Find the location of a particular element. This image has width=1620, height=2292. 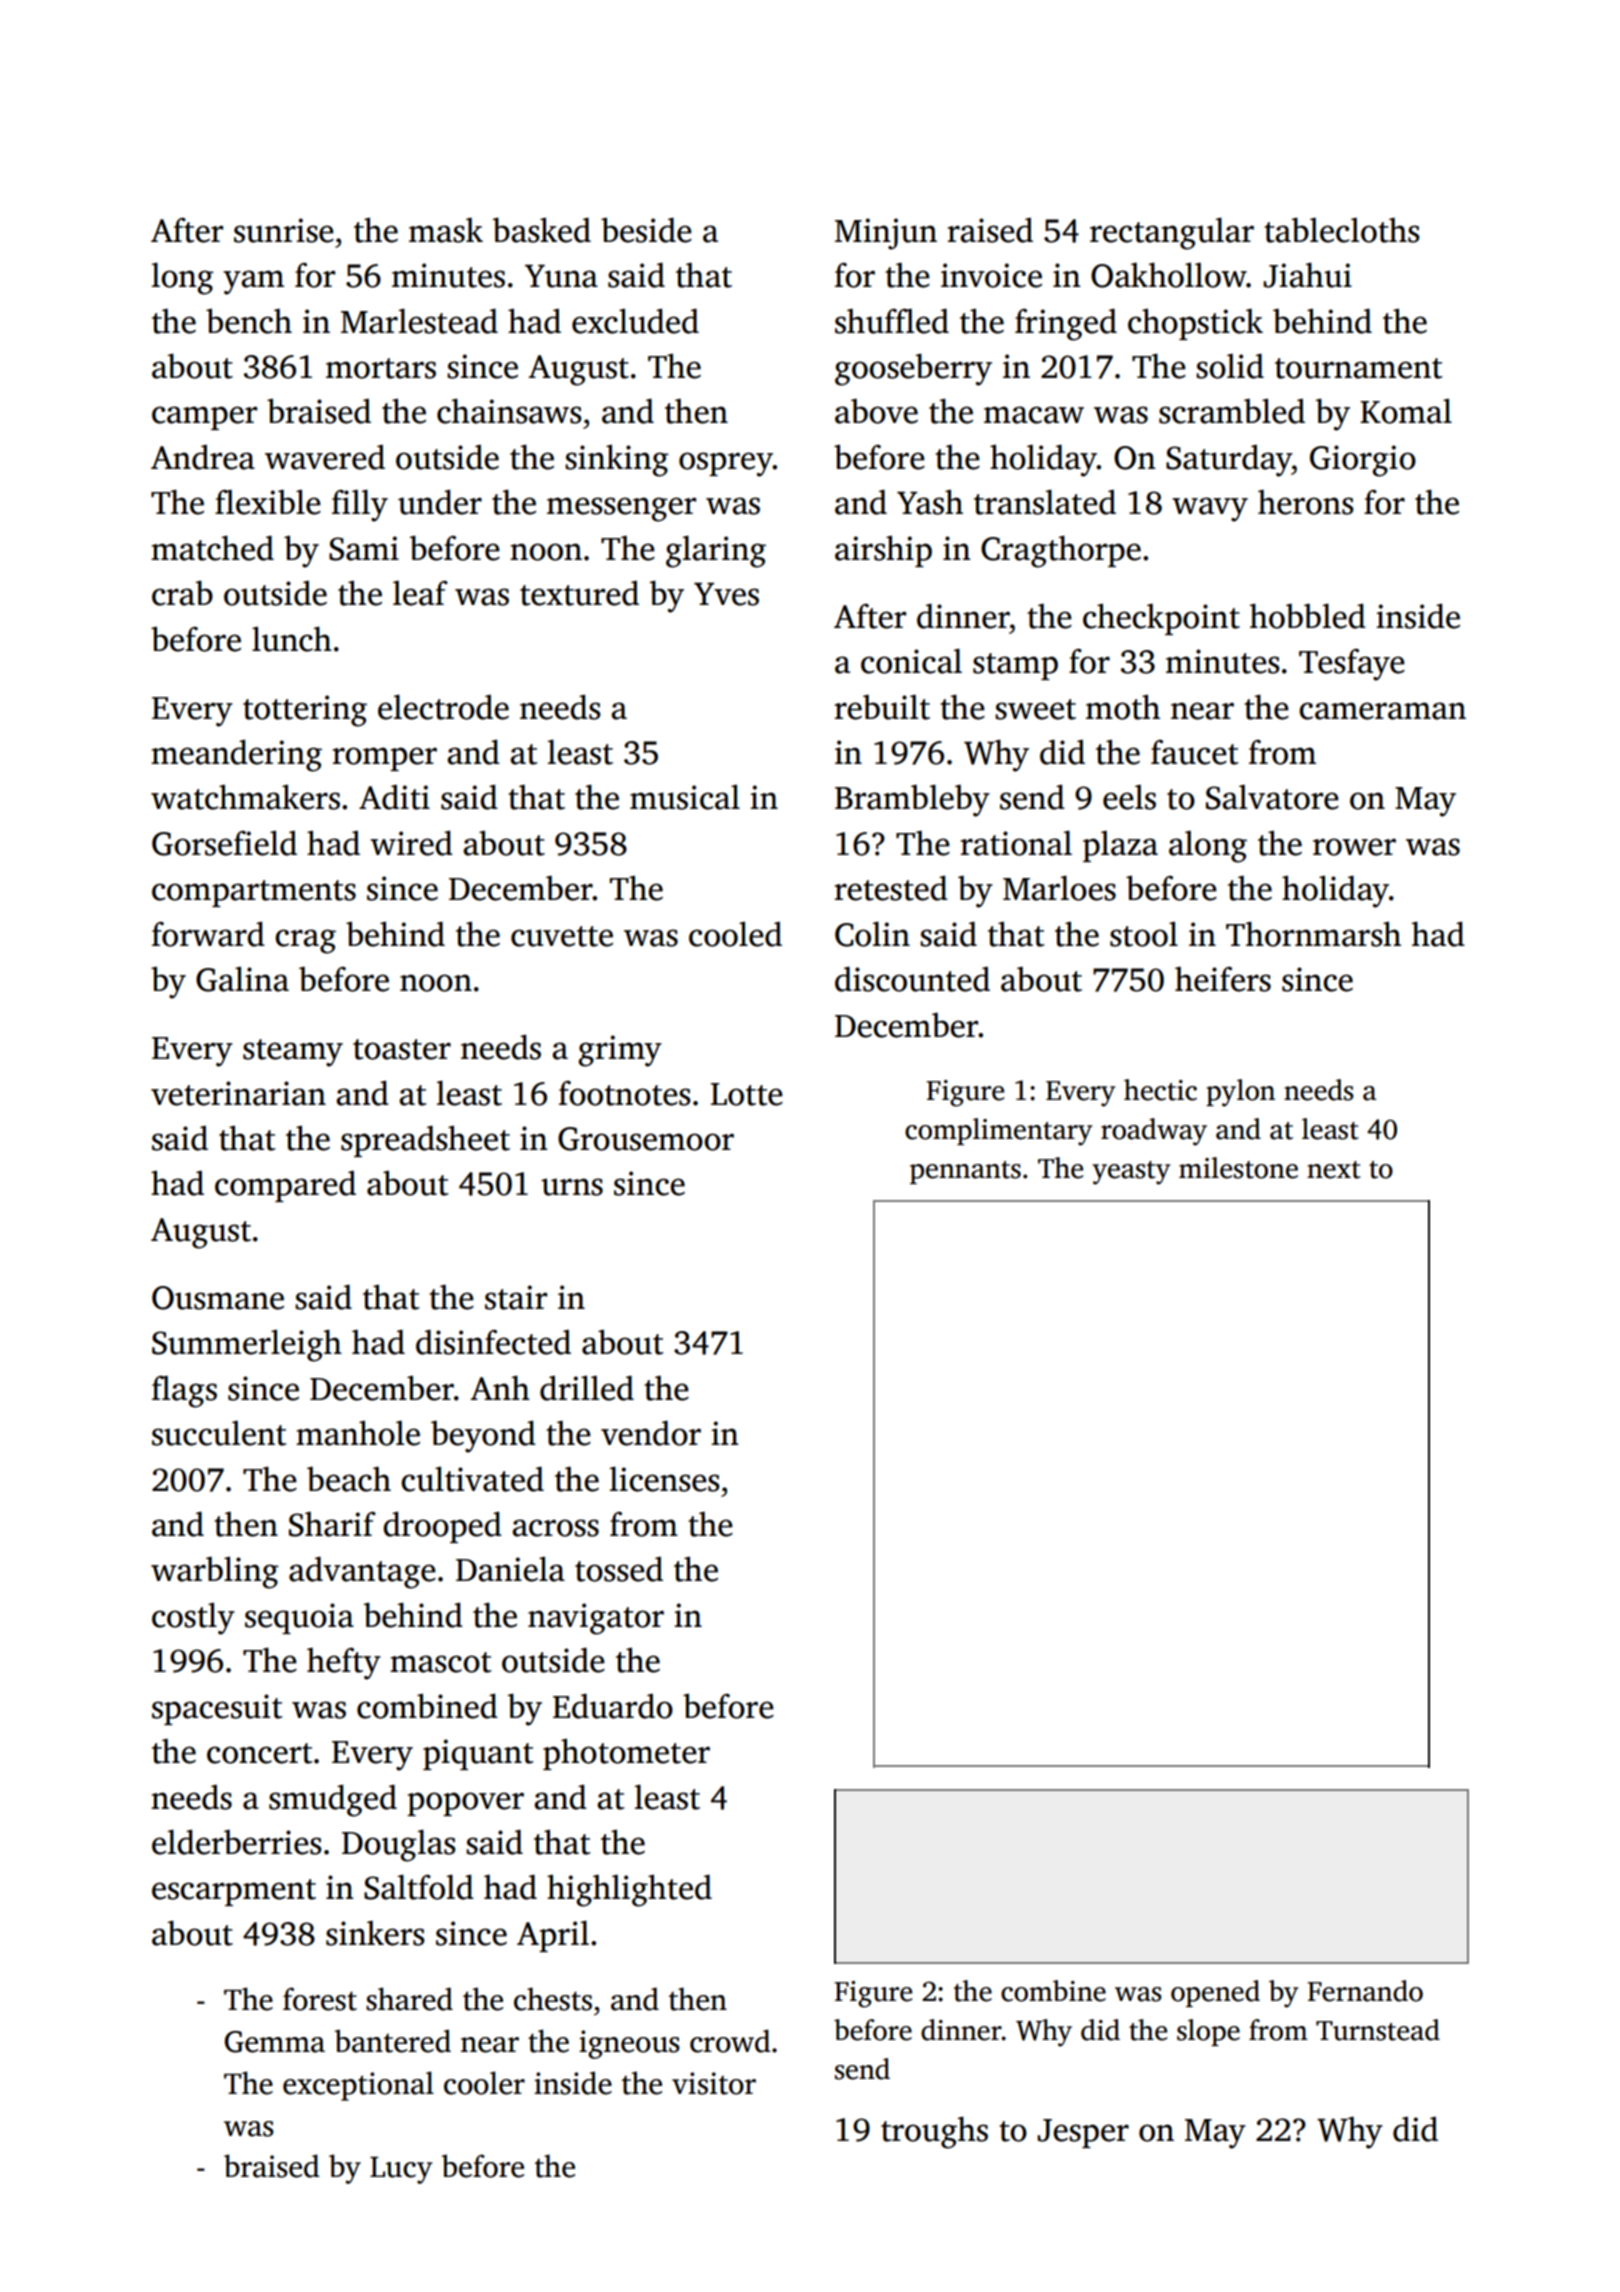

mask is located at coordinates (446, 230).
